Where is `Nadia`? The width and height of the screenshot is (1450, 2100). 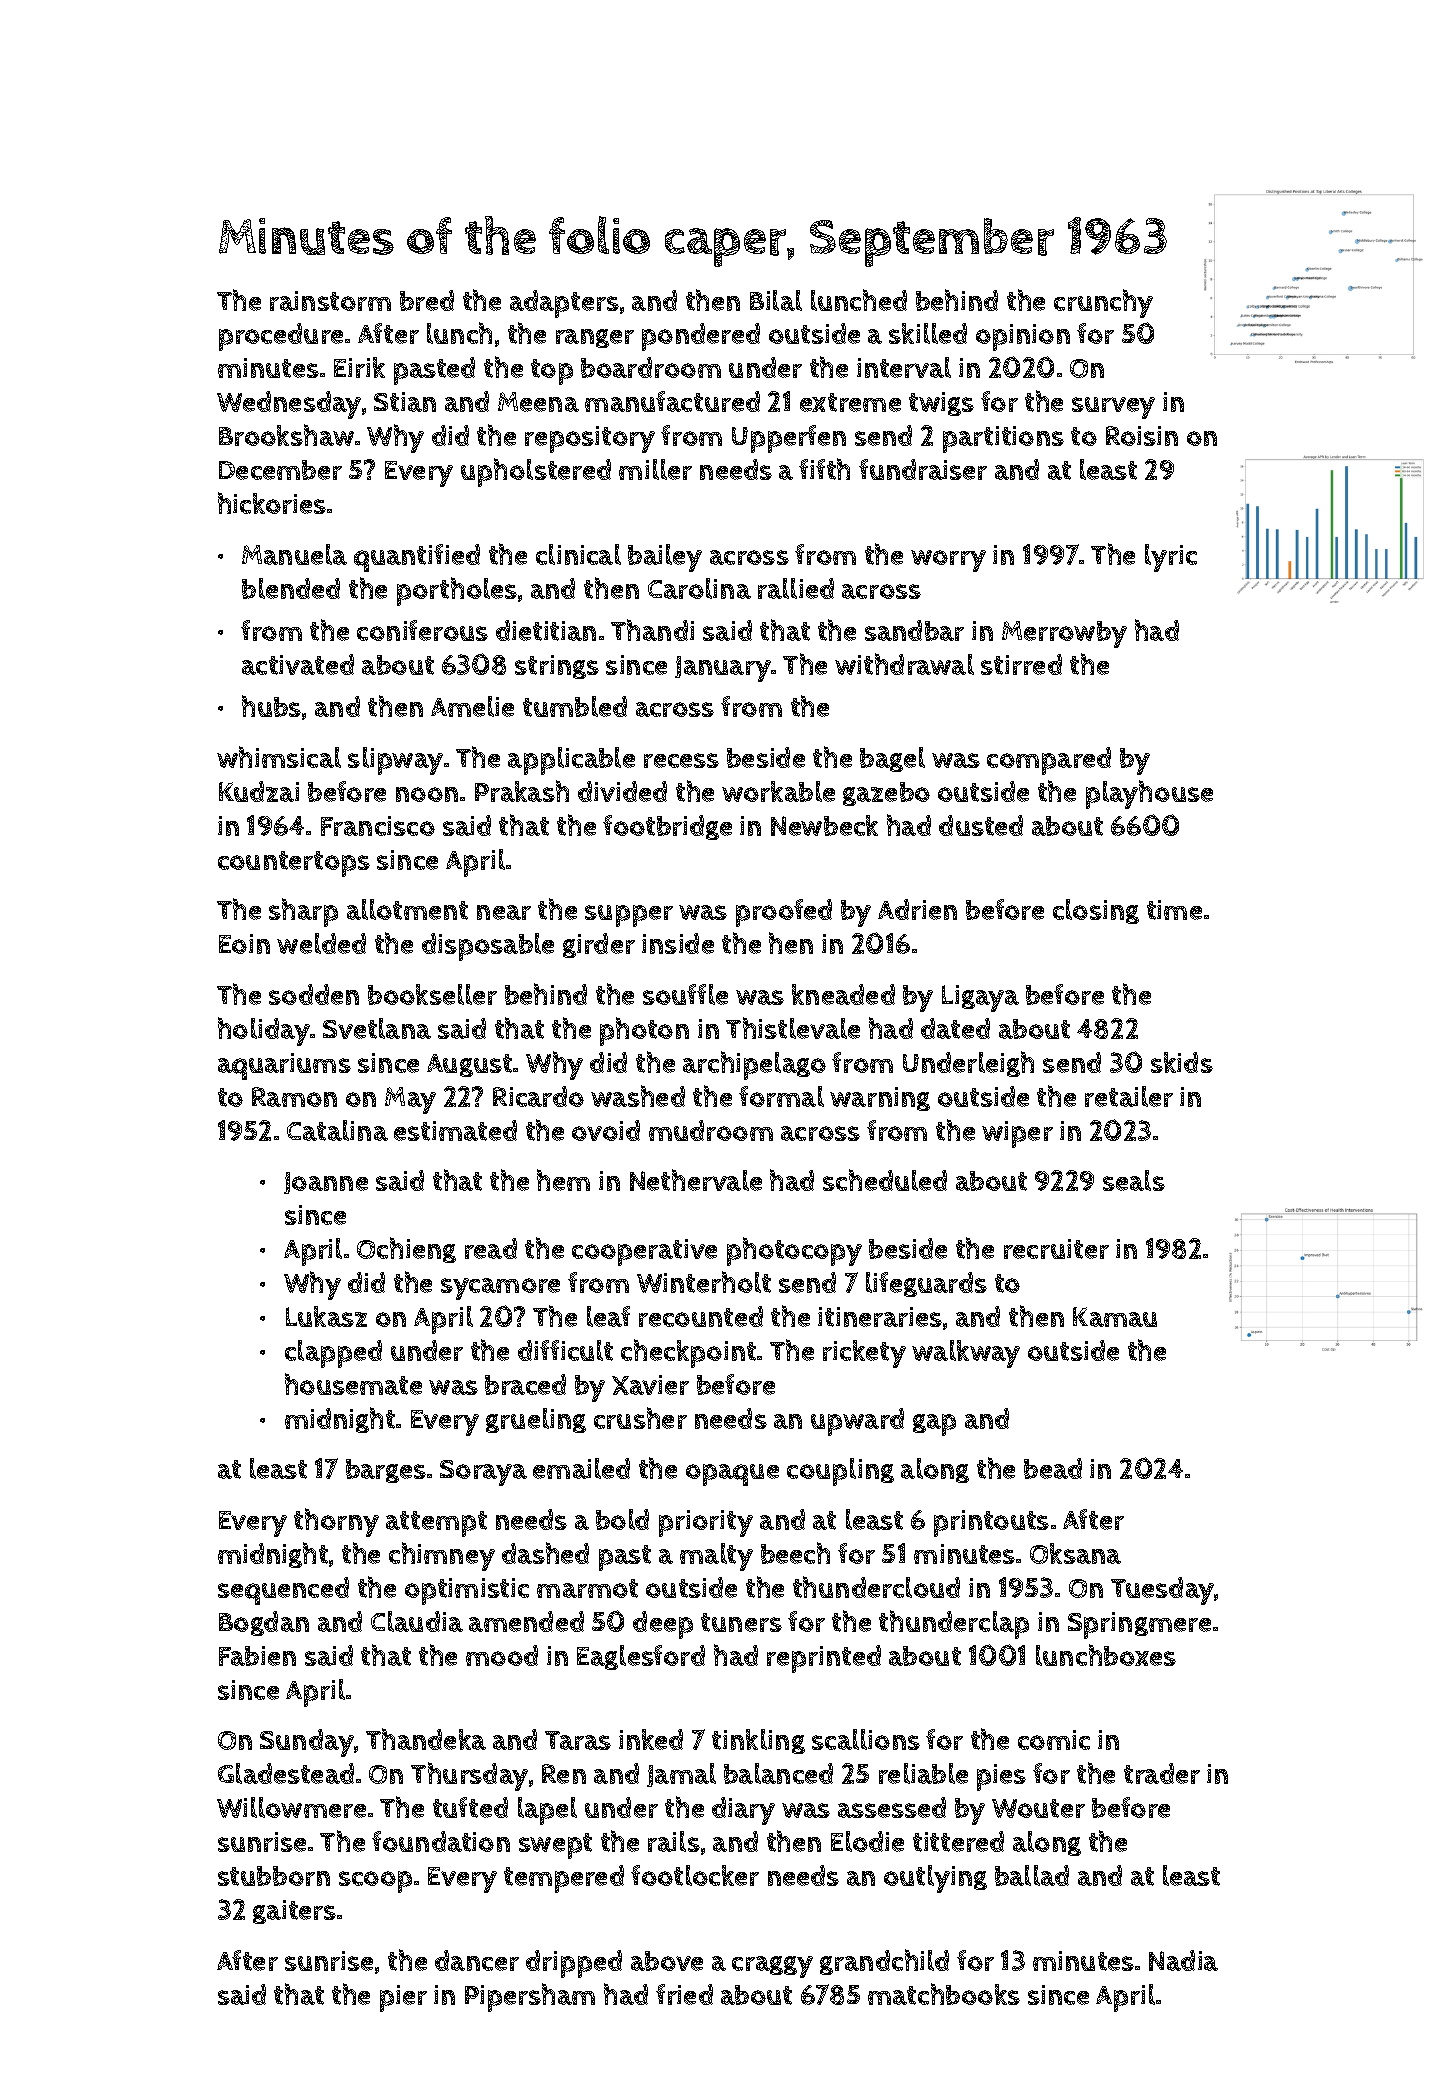
Nadia is located at coordinates (1183, 1960).
